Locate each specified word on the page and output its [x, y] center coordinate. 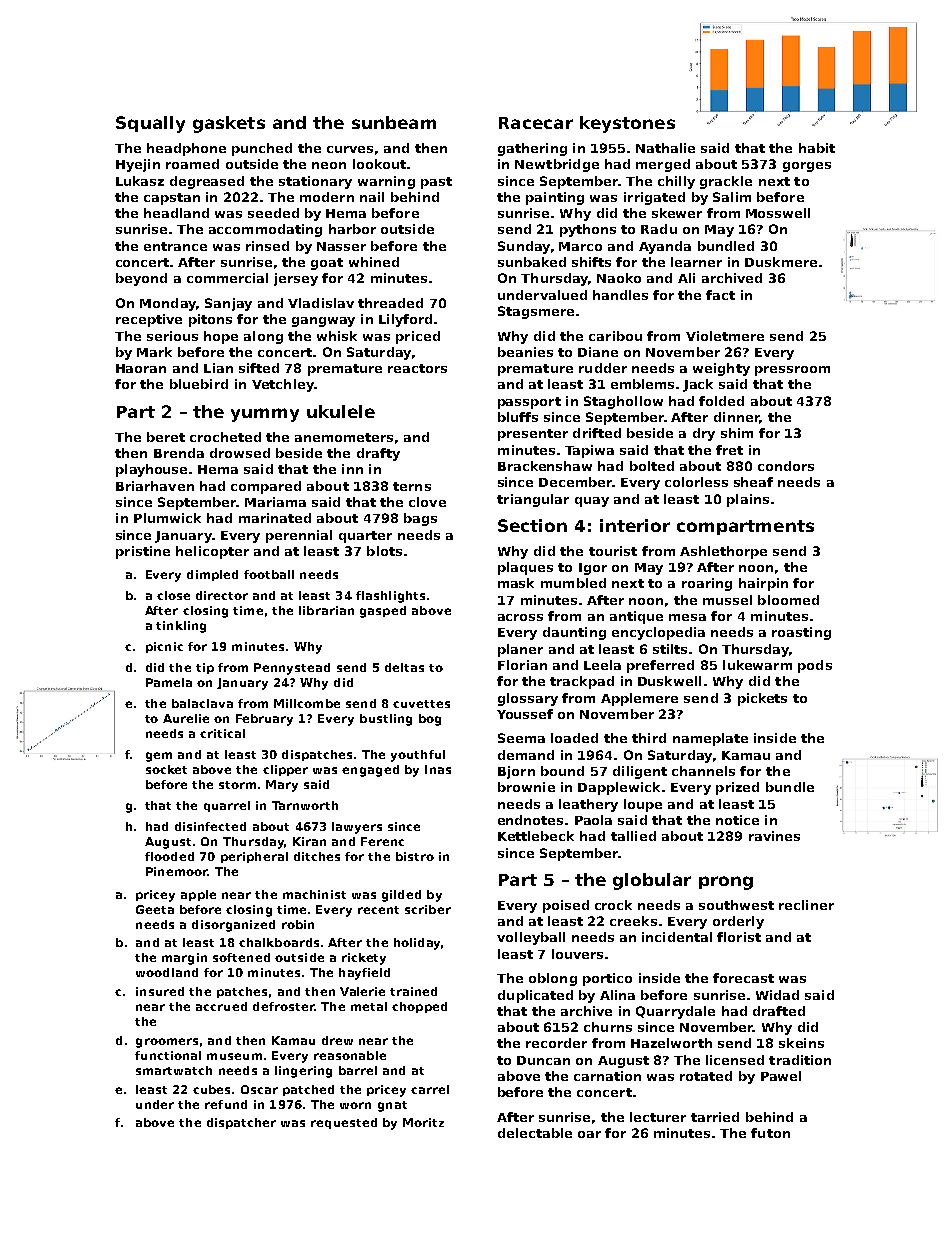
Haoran [141, 368]
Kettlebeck [536, 836]
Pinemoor [177, 871]
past [436, 183]
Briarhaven [155, 486]
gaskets [229, 124]
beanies [525, 352]
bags [420, 519]
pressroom [792, 371]
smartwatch [174, 1070]
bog [430, 720]
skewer [677, 213]
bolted [652, 466]
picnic [164, 647]
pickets [762, 699]
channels [703, 771]
